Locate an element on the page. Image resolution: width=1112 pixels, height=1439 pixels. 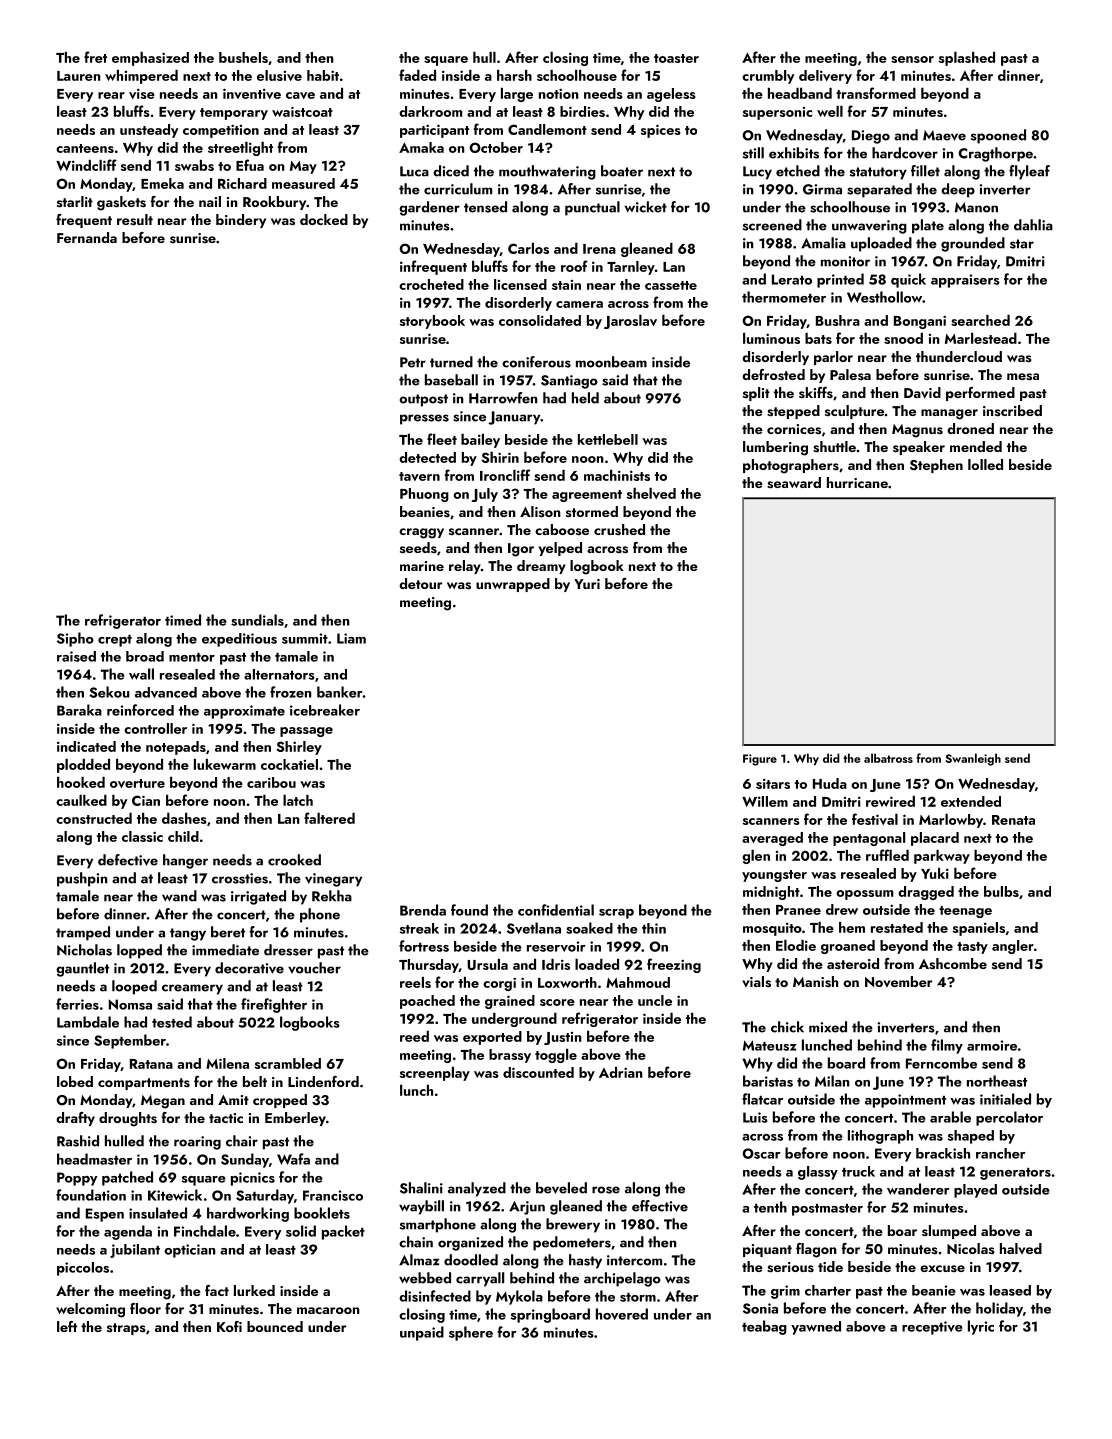
overture is located at coordinates (137, 783).
